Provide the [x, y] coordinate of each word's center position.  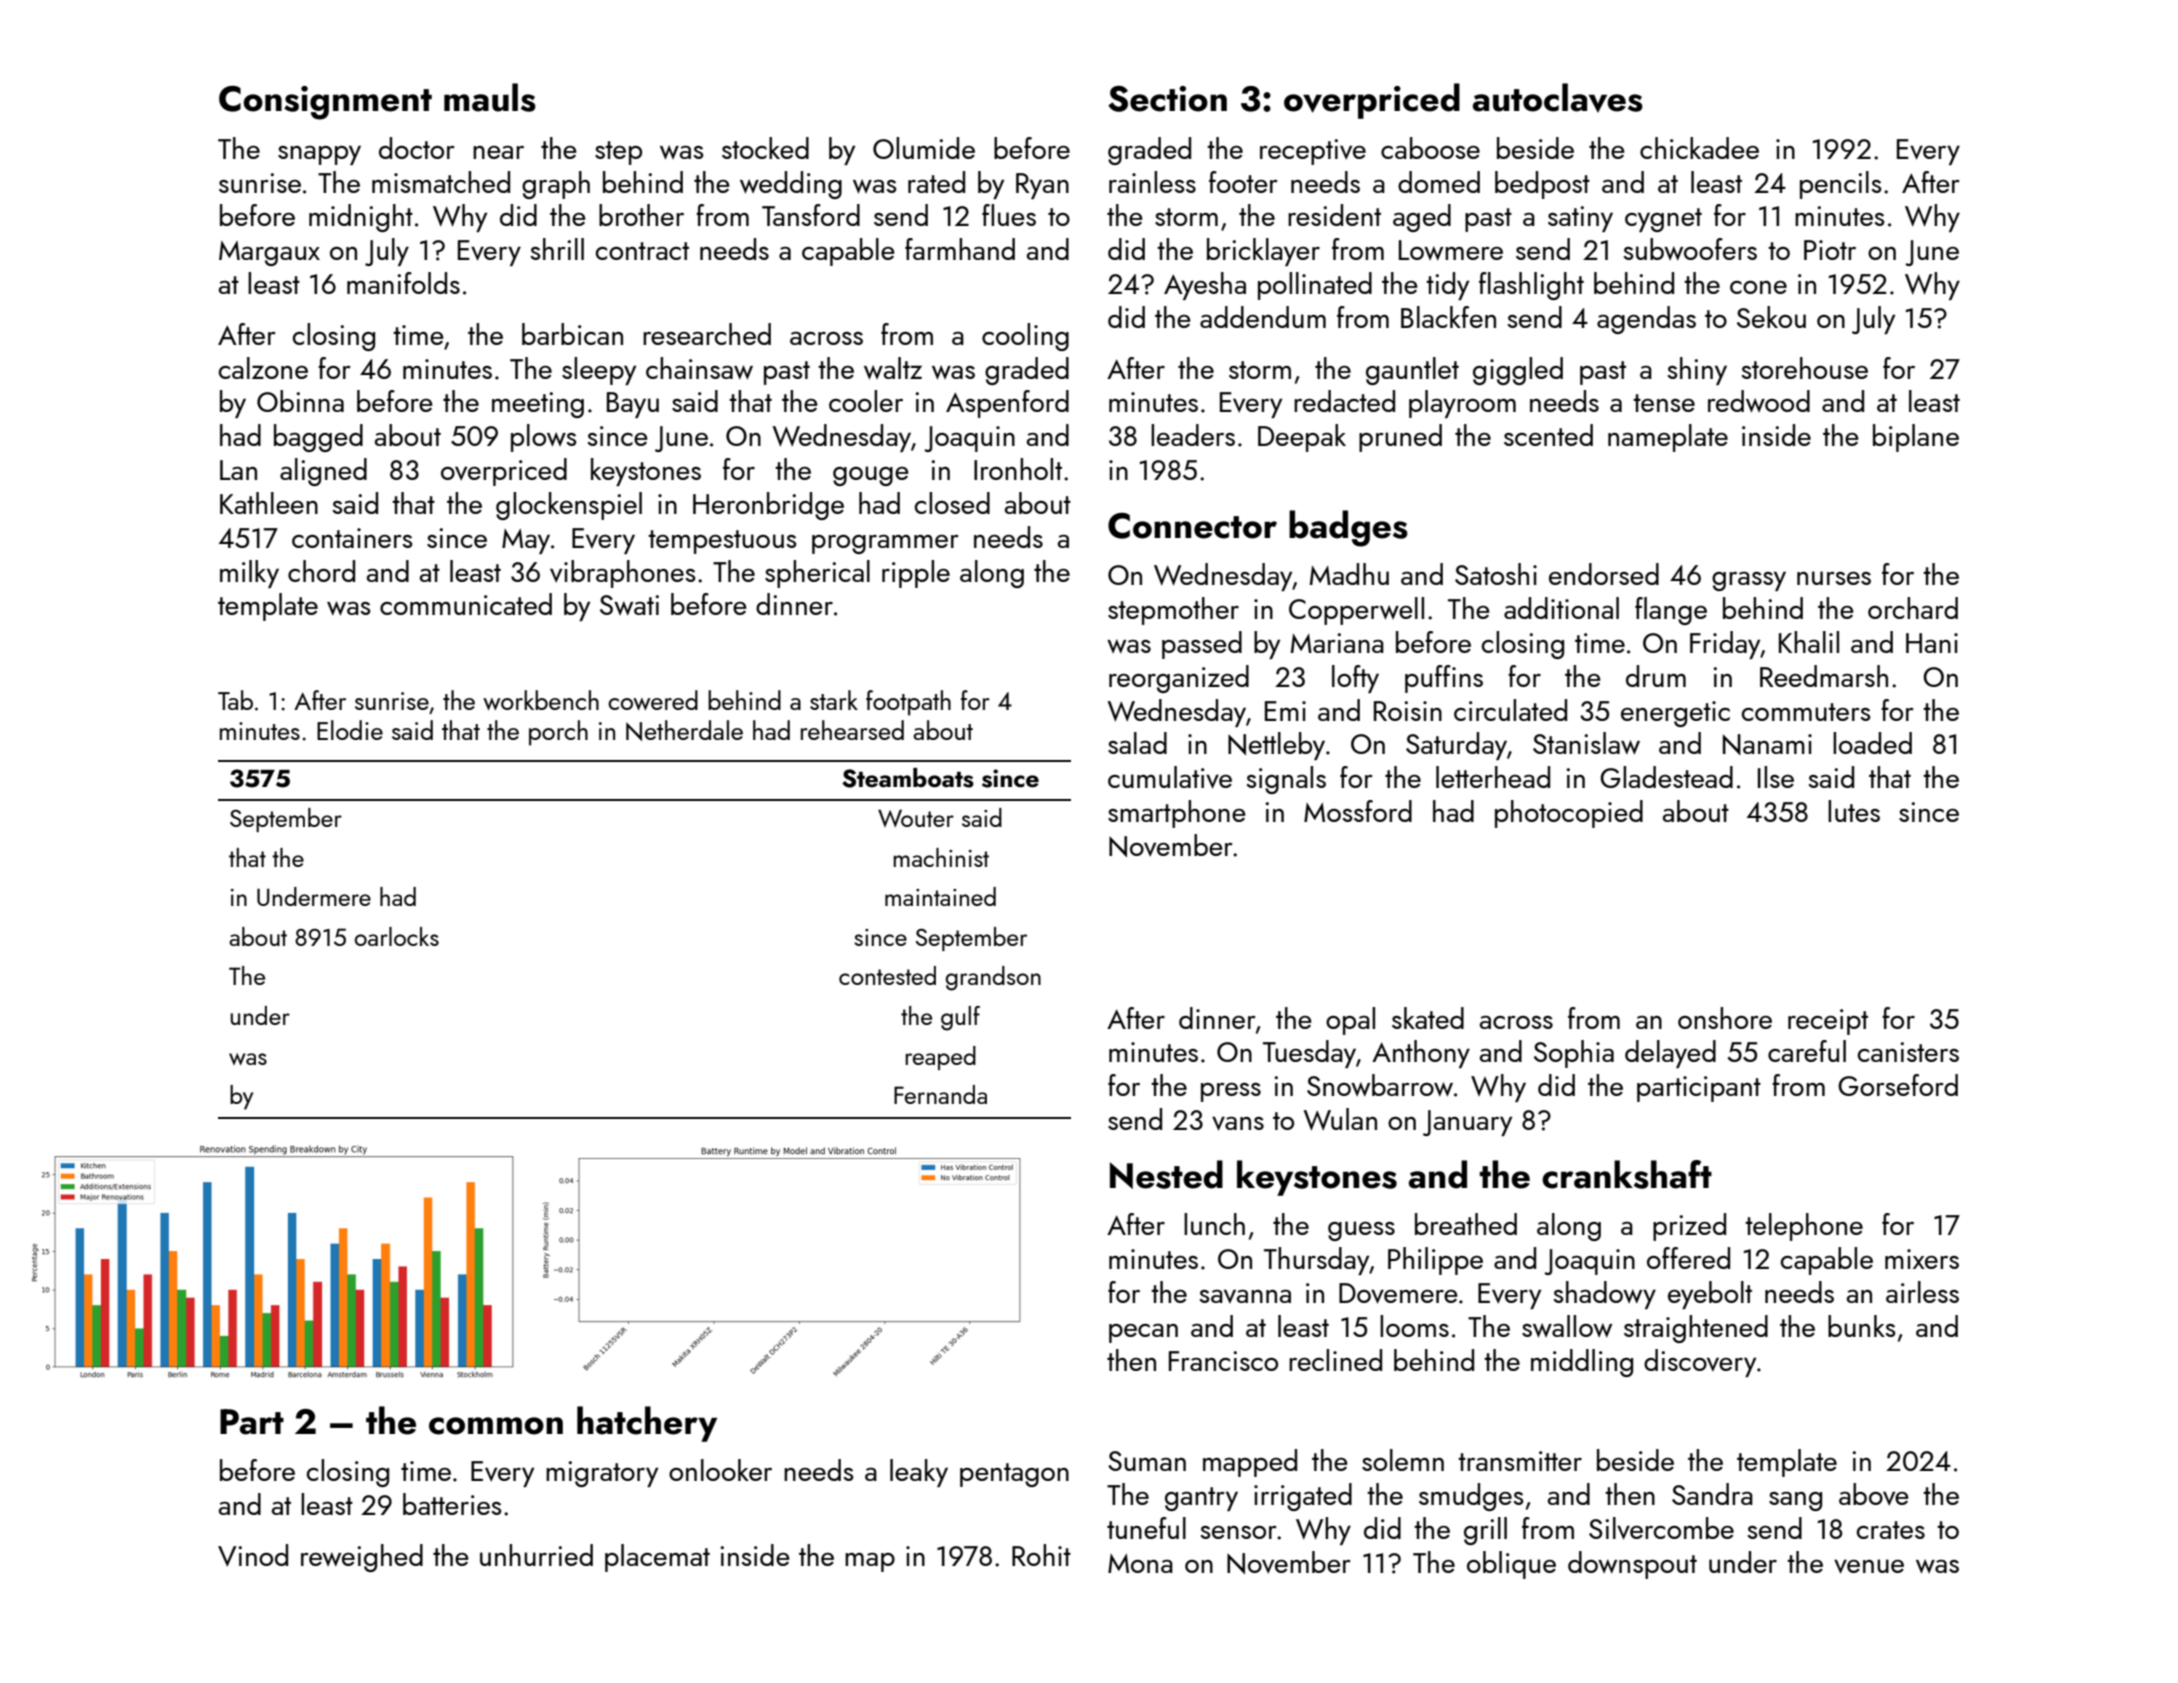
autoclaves [1558, 98]
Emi [1285, 711]
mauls [490, 97]
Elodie [350, 730]
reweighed [362, 1558]
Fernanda [940, 1094]
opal [1350, 1021]
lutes [1854, 811]
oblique [1511, 1565]
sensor [1239, 1532]
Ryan [1042, 186]
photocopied [1569, 814]
